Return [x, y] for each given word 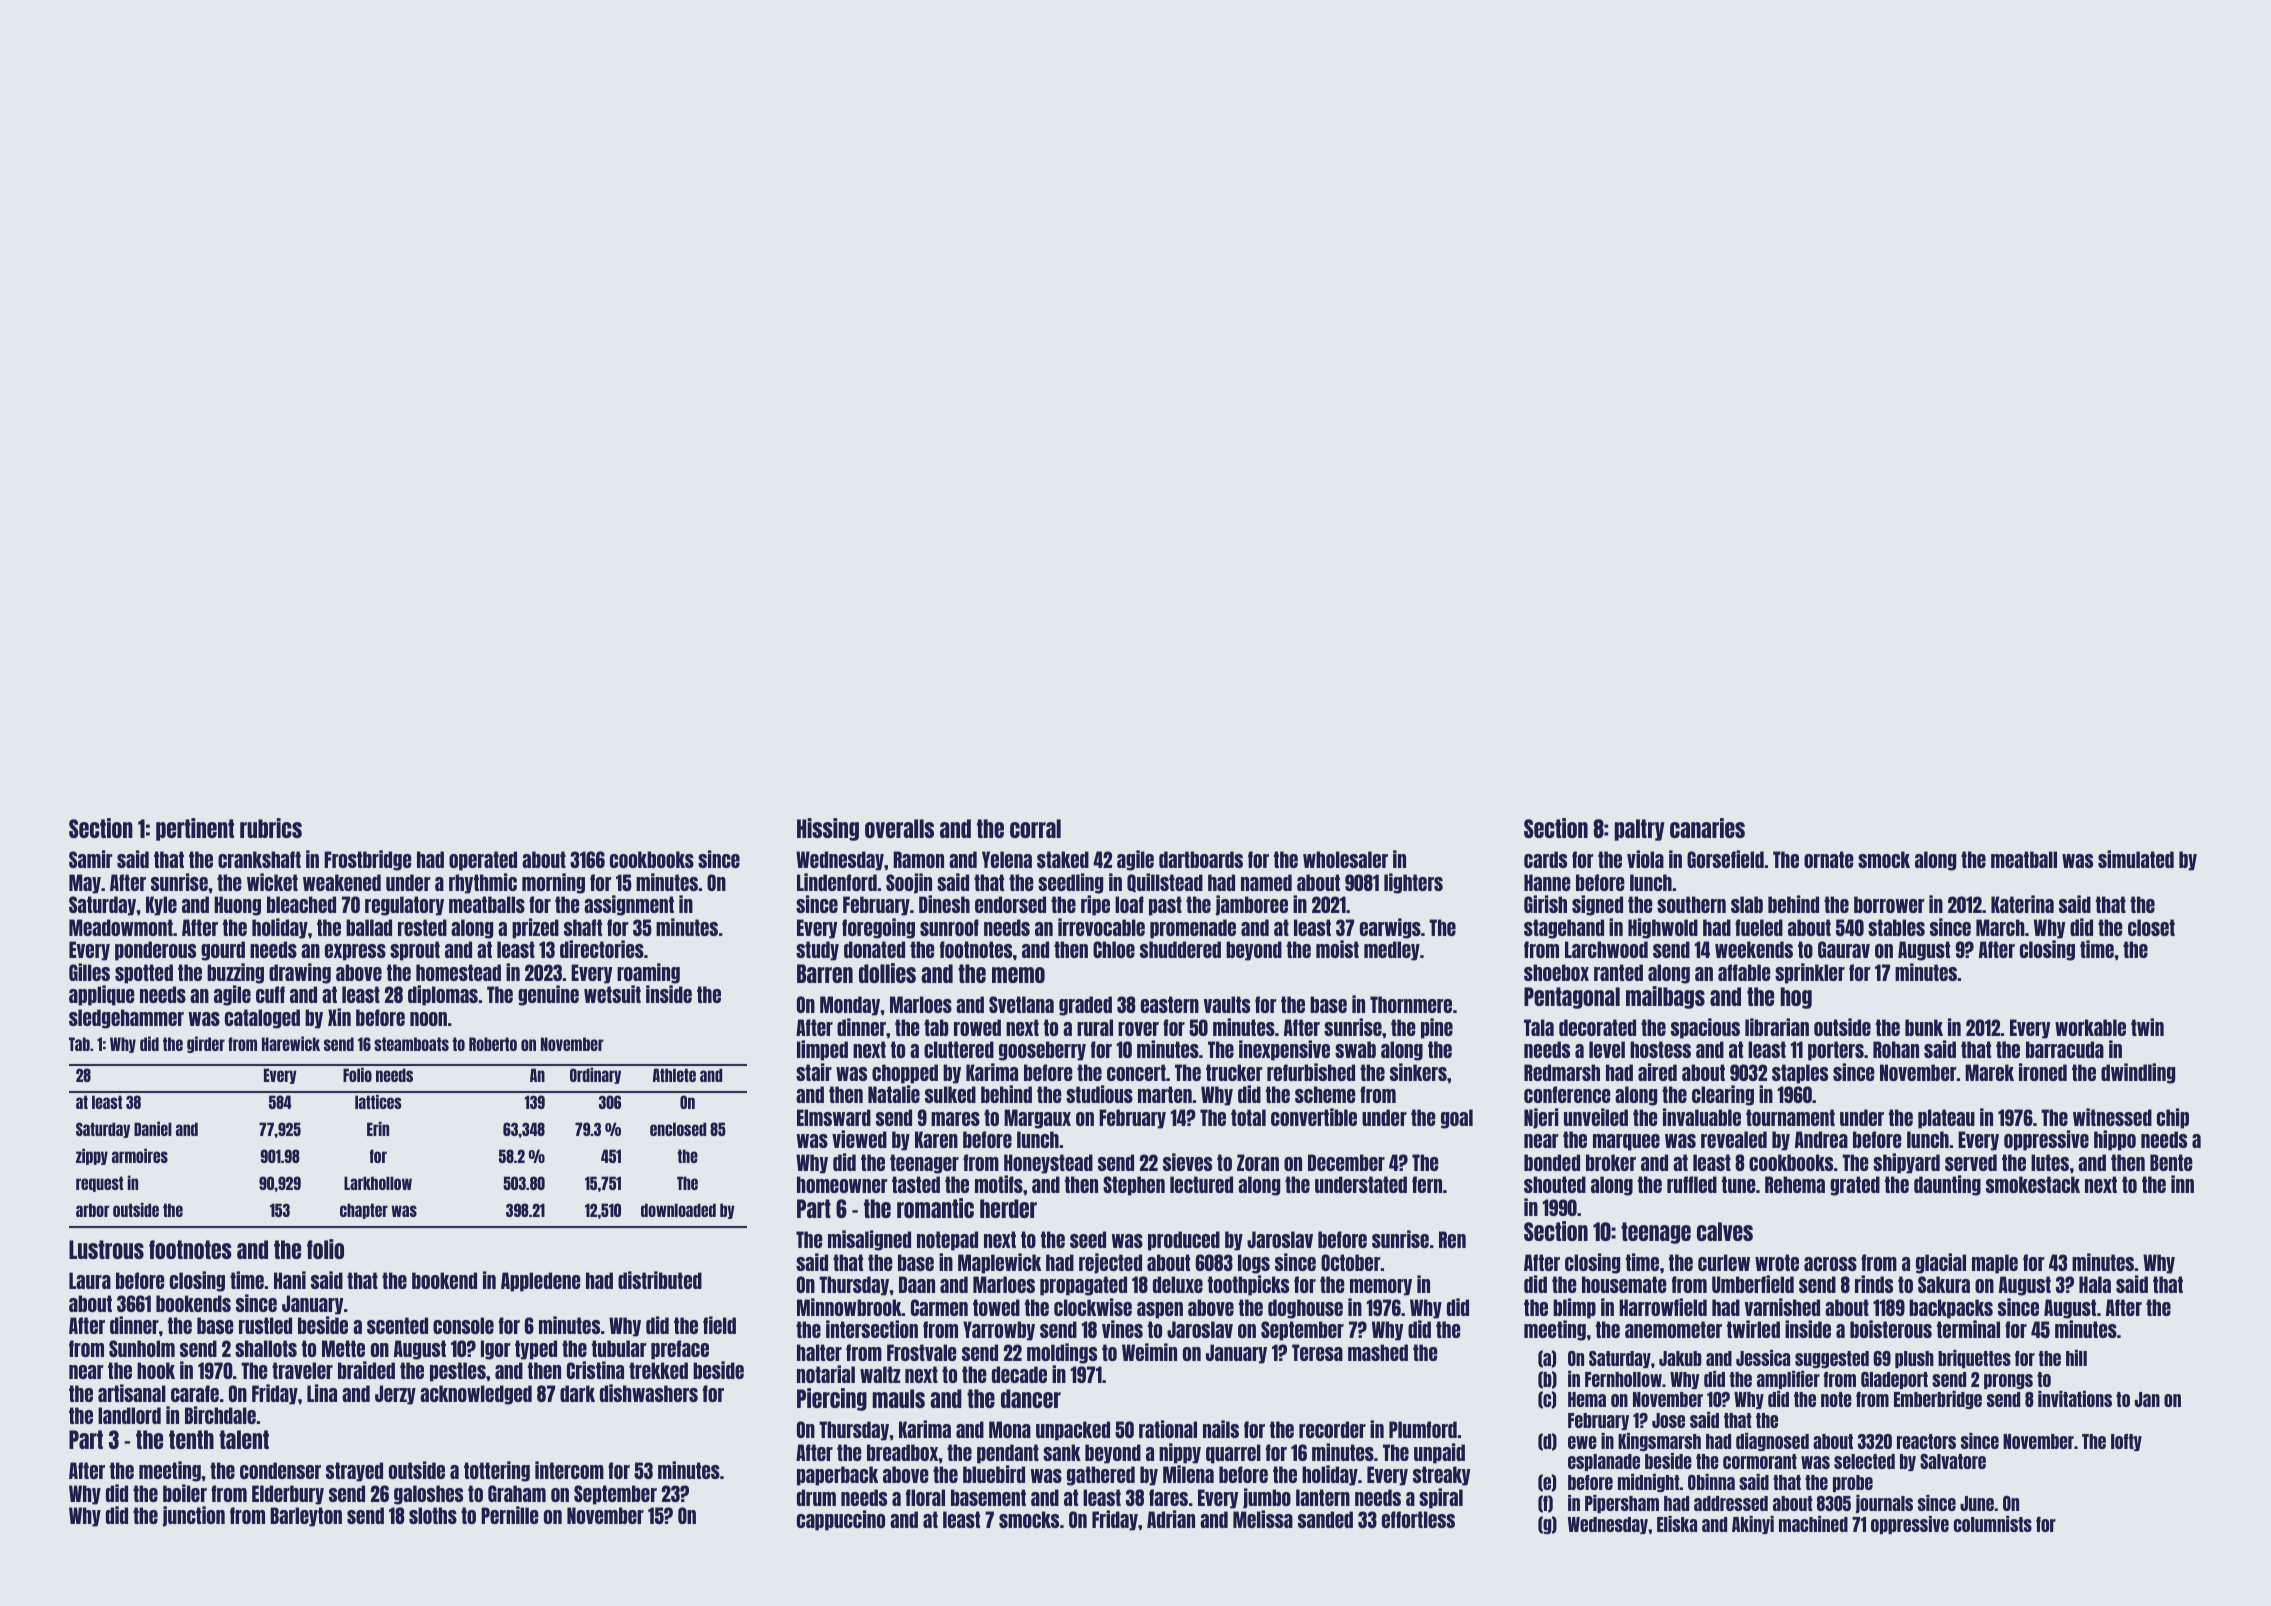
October [1350, 1262]
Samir [90, 859]
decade [1019, 1374]
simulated [2136, 859]
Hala [2095, 1284]
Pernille [510, 1515]
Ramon [918, 859]
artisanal [132, 1393]
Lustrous [106, 1249]
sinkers [1418, 1072]
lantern [1323, 1497]
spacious [1705, 1028]
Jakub [1680, 1358]
